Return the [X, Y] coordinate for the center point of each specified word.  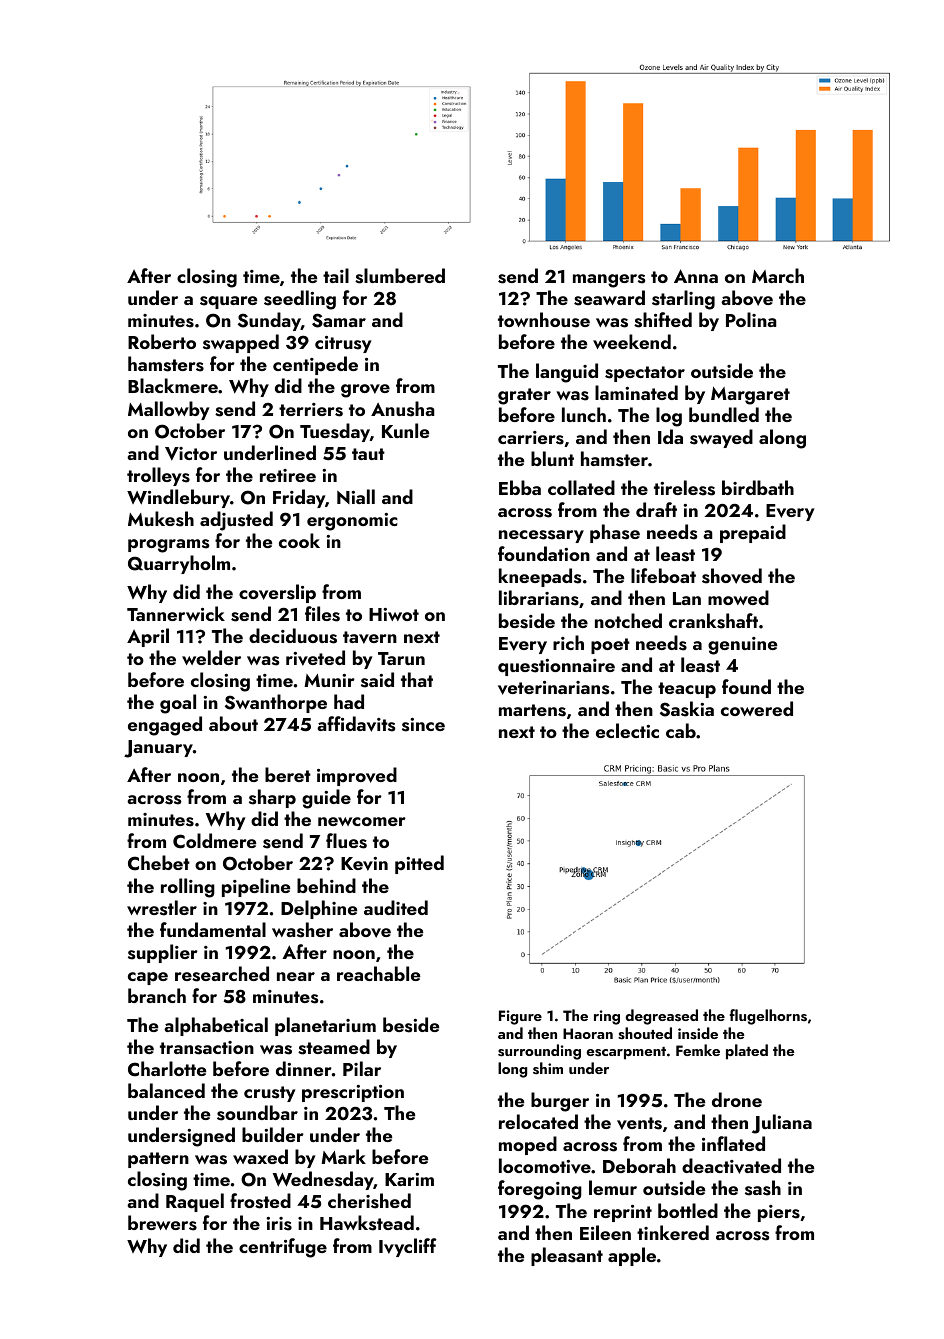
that [417, 679]
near [296, 976]
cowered [757, 708]
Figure [520, 1017]
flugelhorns [768, 1017]
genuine [742, 646]
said [377, 680]
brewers [162, 1223]
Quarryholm [179, 564]
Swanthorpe [276, 703]
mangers [609, 281]
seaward [609, 298]
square [228, 302]
